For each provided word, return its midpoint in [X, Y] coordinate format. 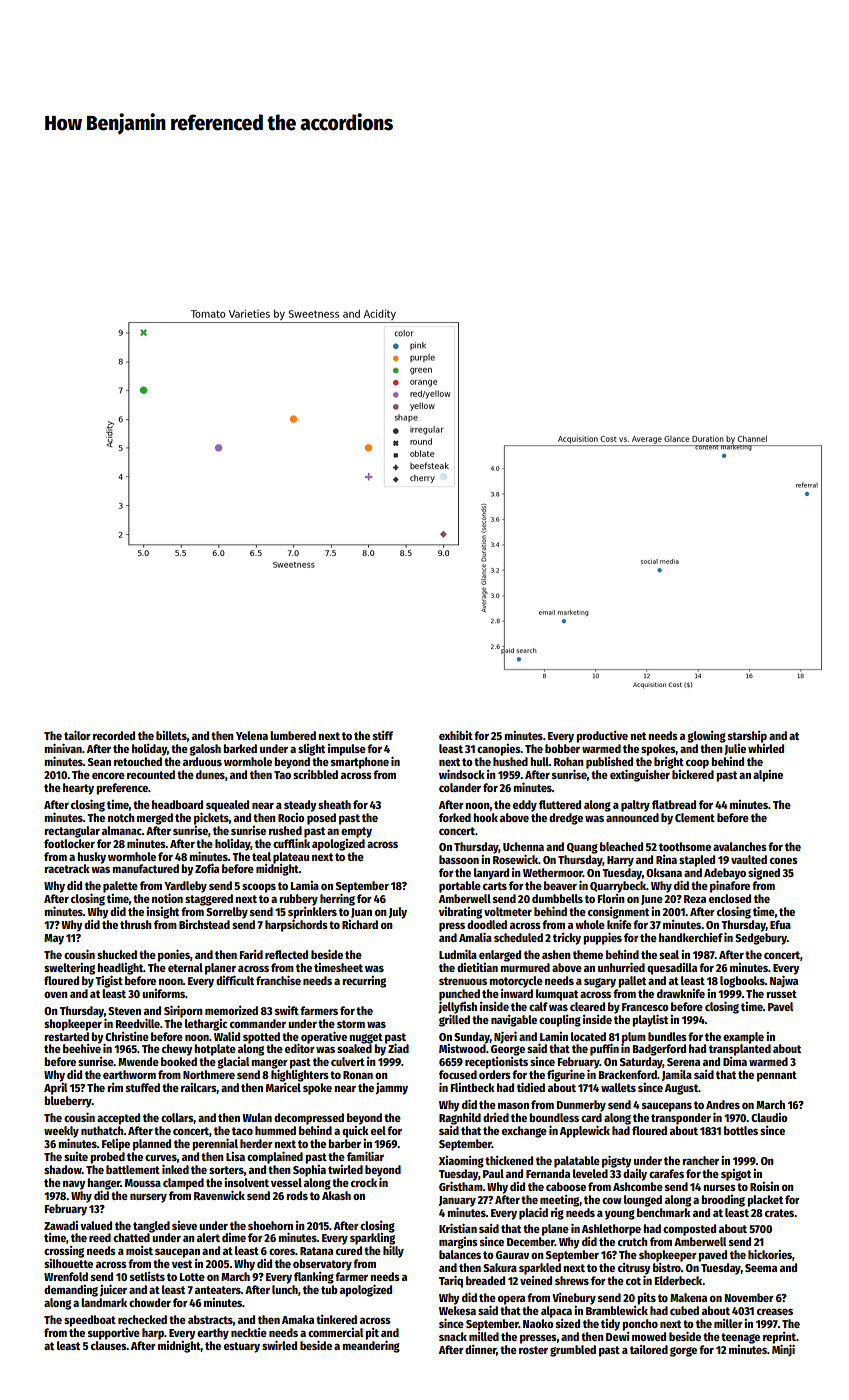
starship [747, 737]
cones [784, 860]
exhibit [456, 735]
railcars [199, 1088]
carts [495, 886]
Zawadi [61, 1225]
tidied [531, 1087]
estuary [242, 1347]
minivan [63, 748]
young [620, 1215]
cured [349, 1250]
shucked [117, 954]
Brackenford [628, 1074]
